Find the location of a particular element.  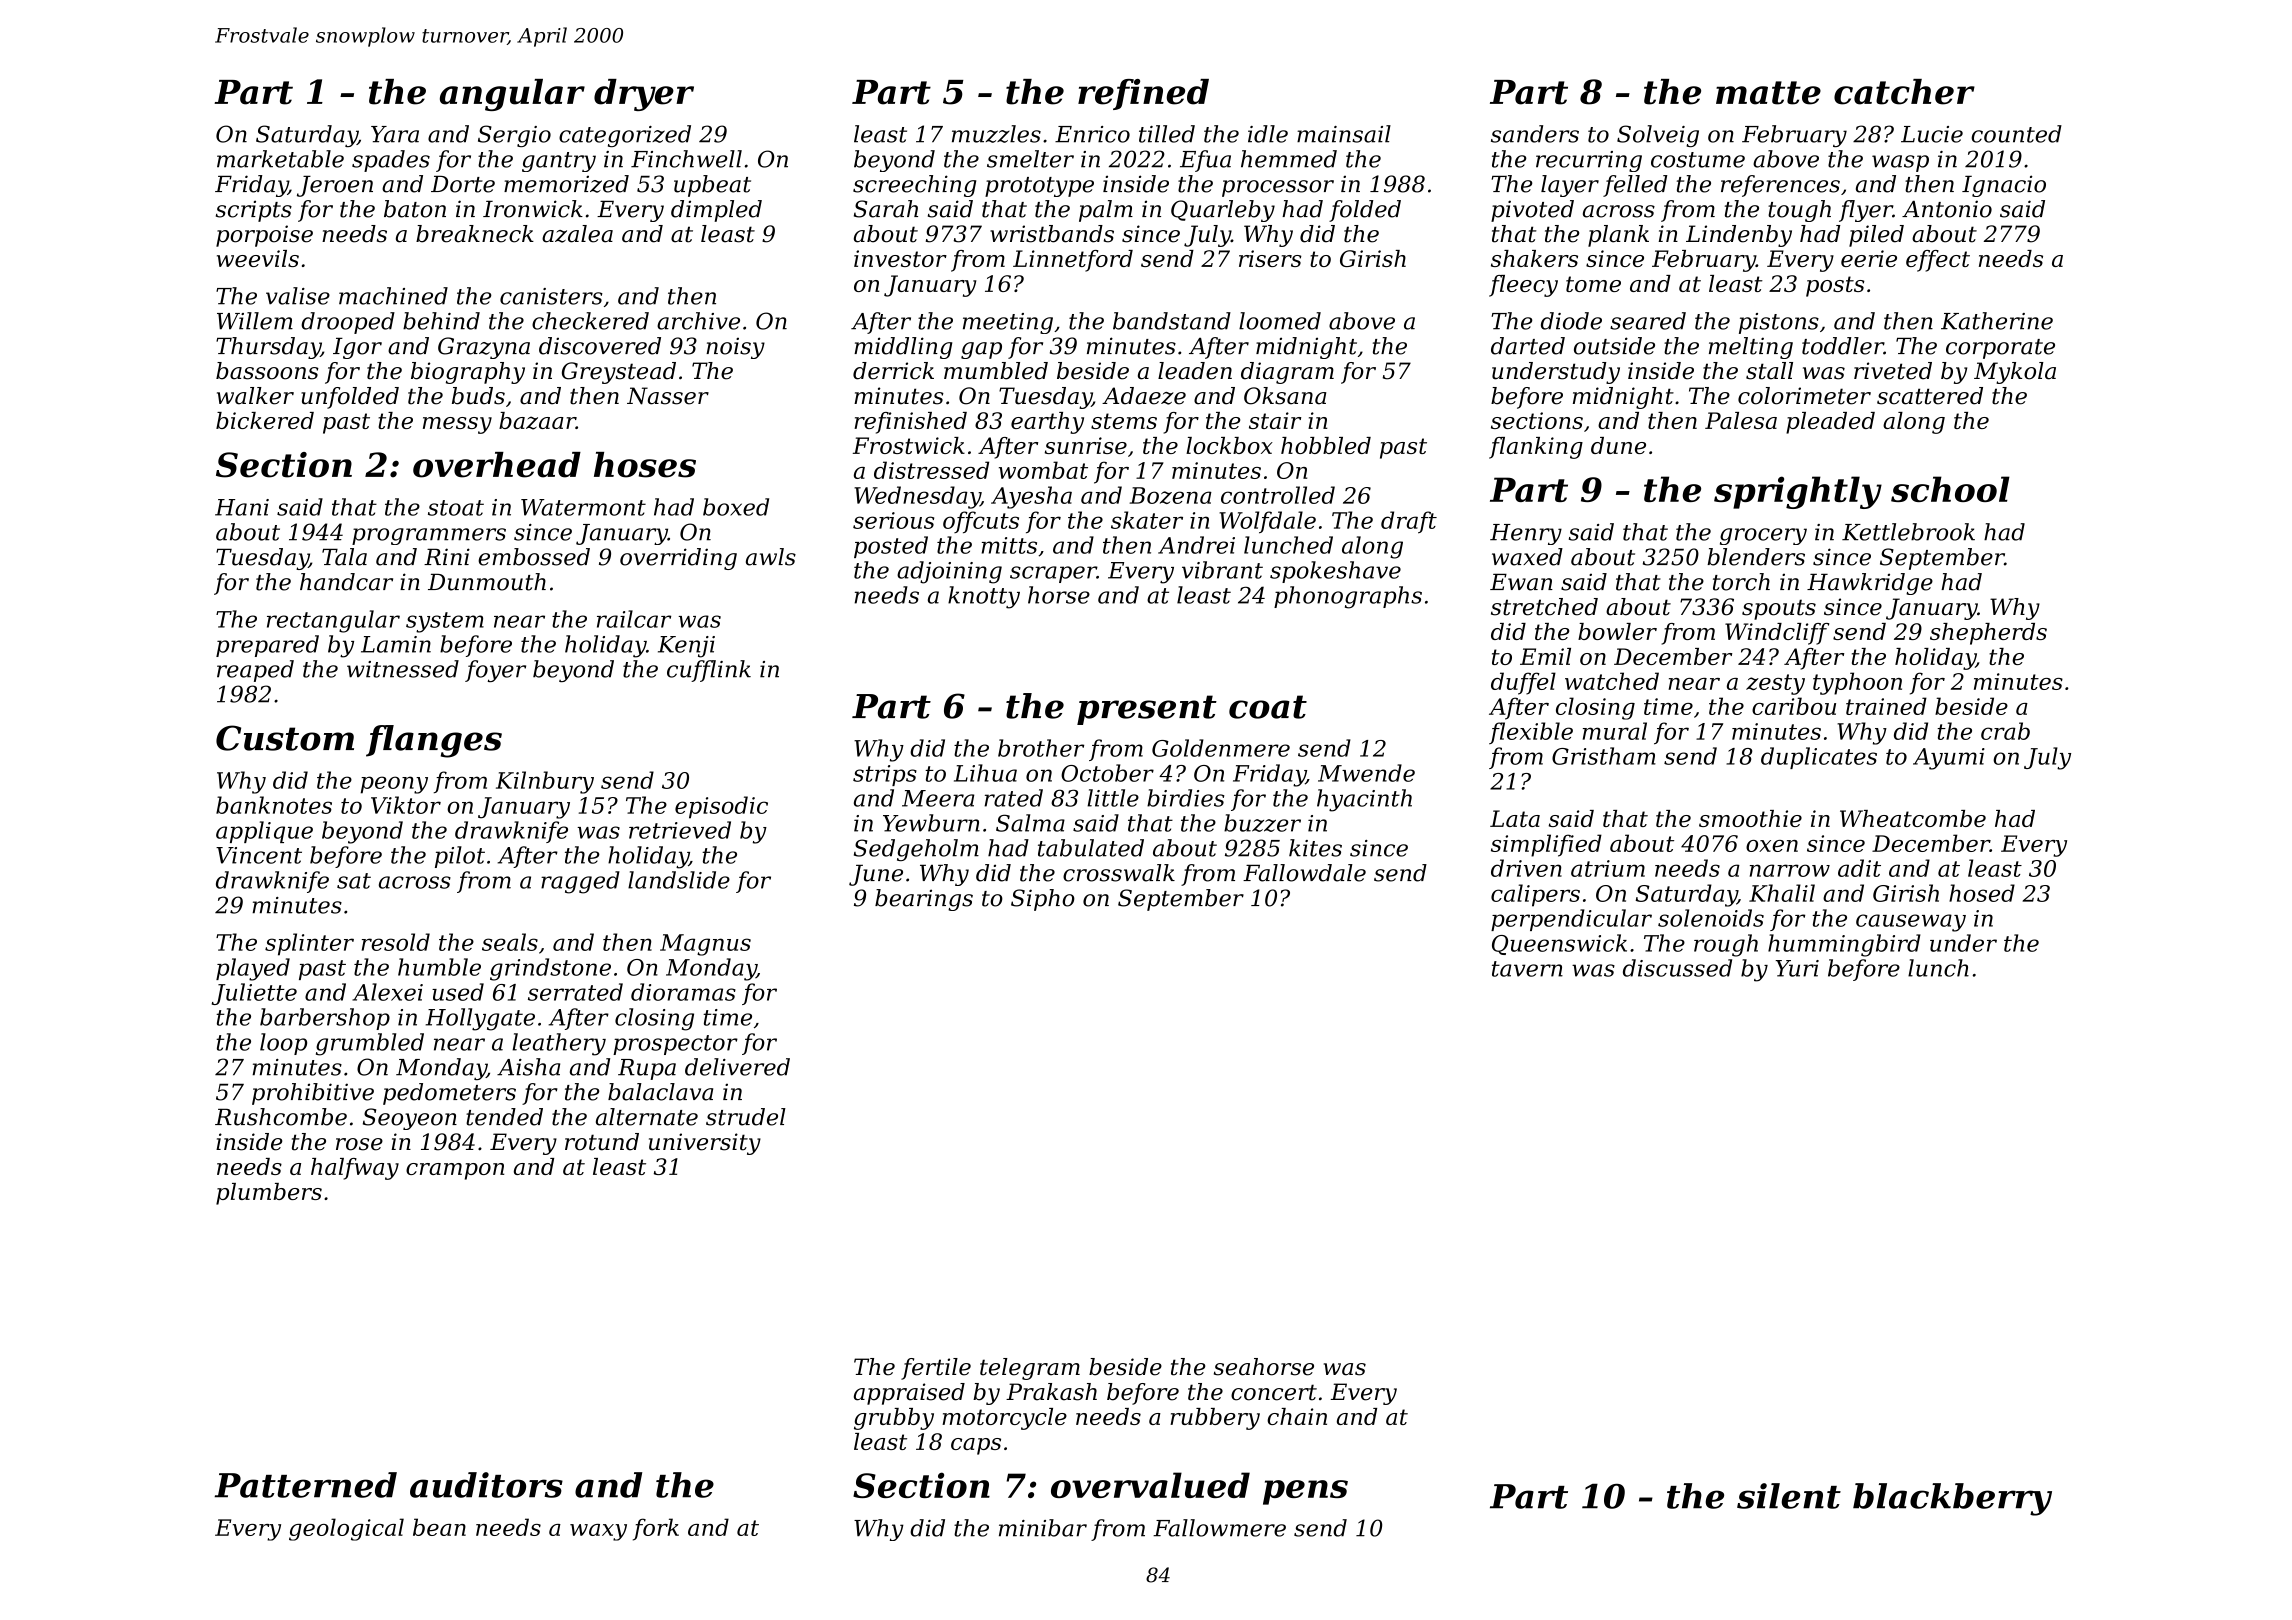

geological is located at coordinates (346, 1529).
